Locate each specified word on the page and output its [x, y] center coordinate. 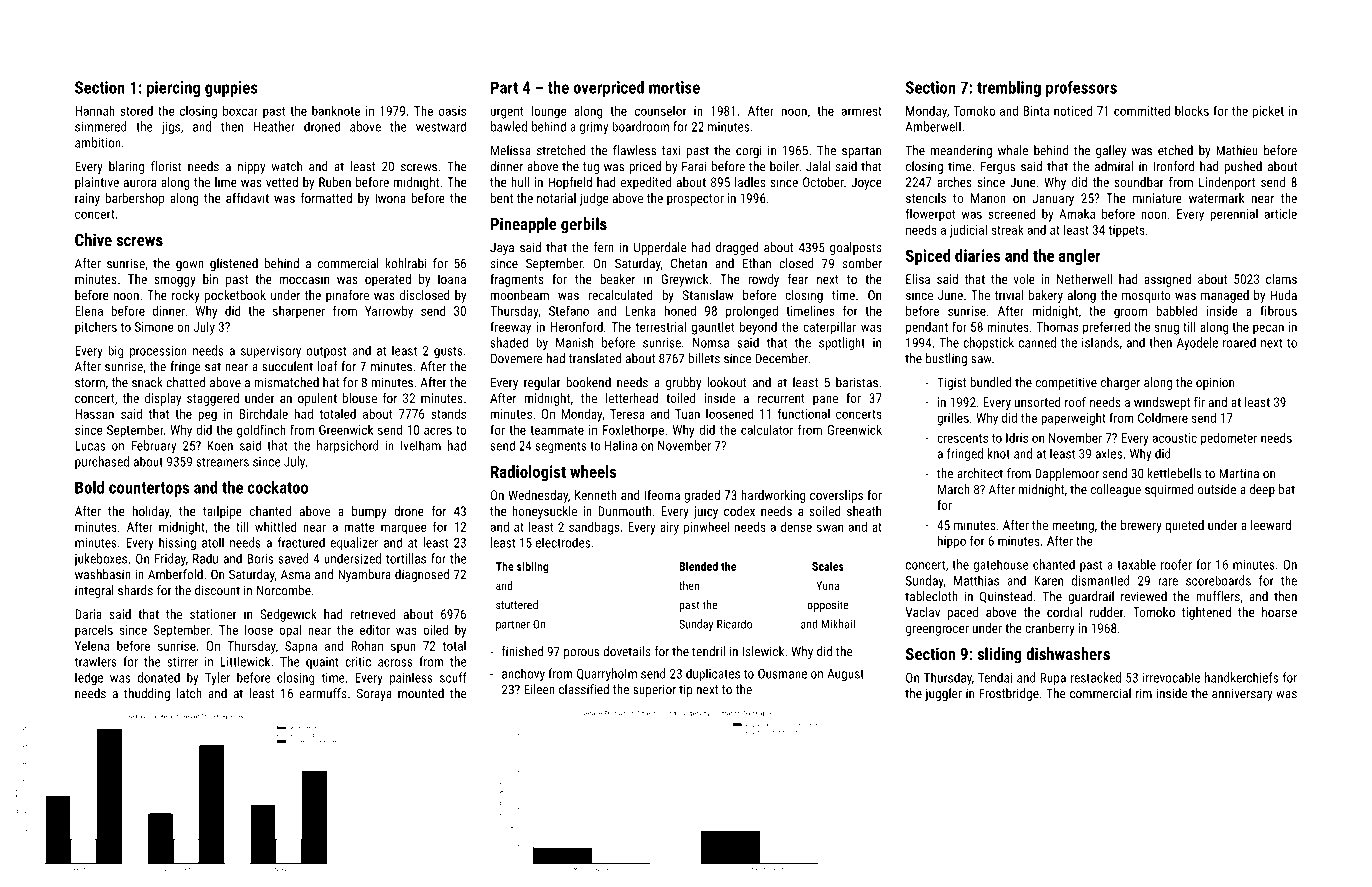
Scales [828, 566]
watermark [1216, 198]
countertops [149, 489]
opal [290, 631]
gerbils [584, 225]
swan [830, 528]
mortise [674, 87]
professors [1081, 89]
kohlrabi [406, 263]
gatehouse [1001, 566]
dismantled [1101, 580]
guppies [231, 89]
